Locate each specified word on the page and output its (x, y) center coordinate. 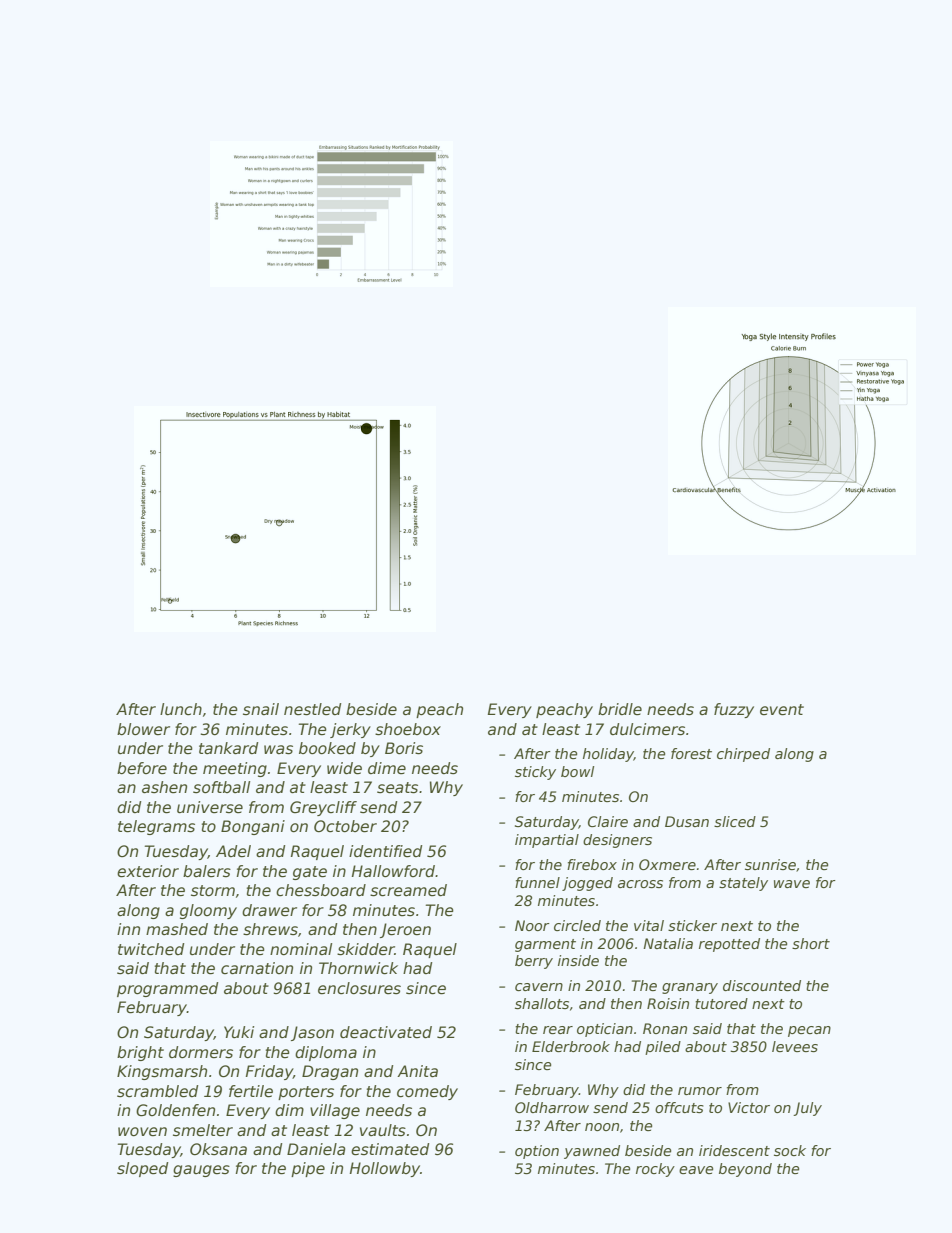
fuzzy (734, 710)
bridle (620, 709)
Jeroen (405, 930)
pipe (308, 1169)
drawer (269, 910)
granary (690, 988)
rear (558, 1030)
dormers (201, 1052)
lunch (181, 709)
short (811, 943)
